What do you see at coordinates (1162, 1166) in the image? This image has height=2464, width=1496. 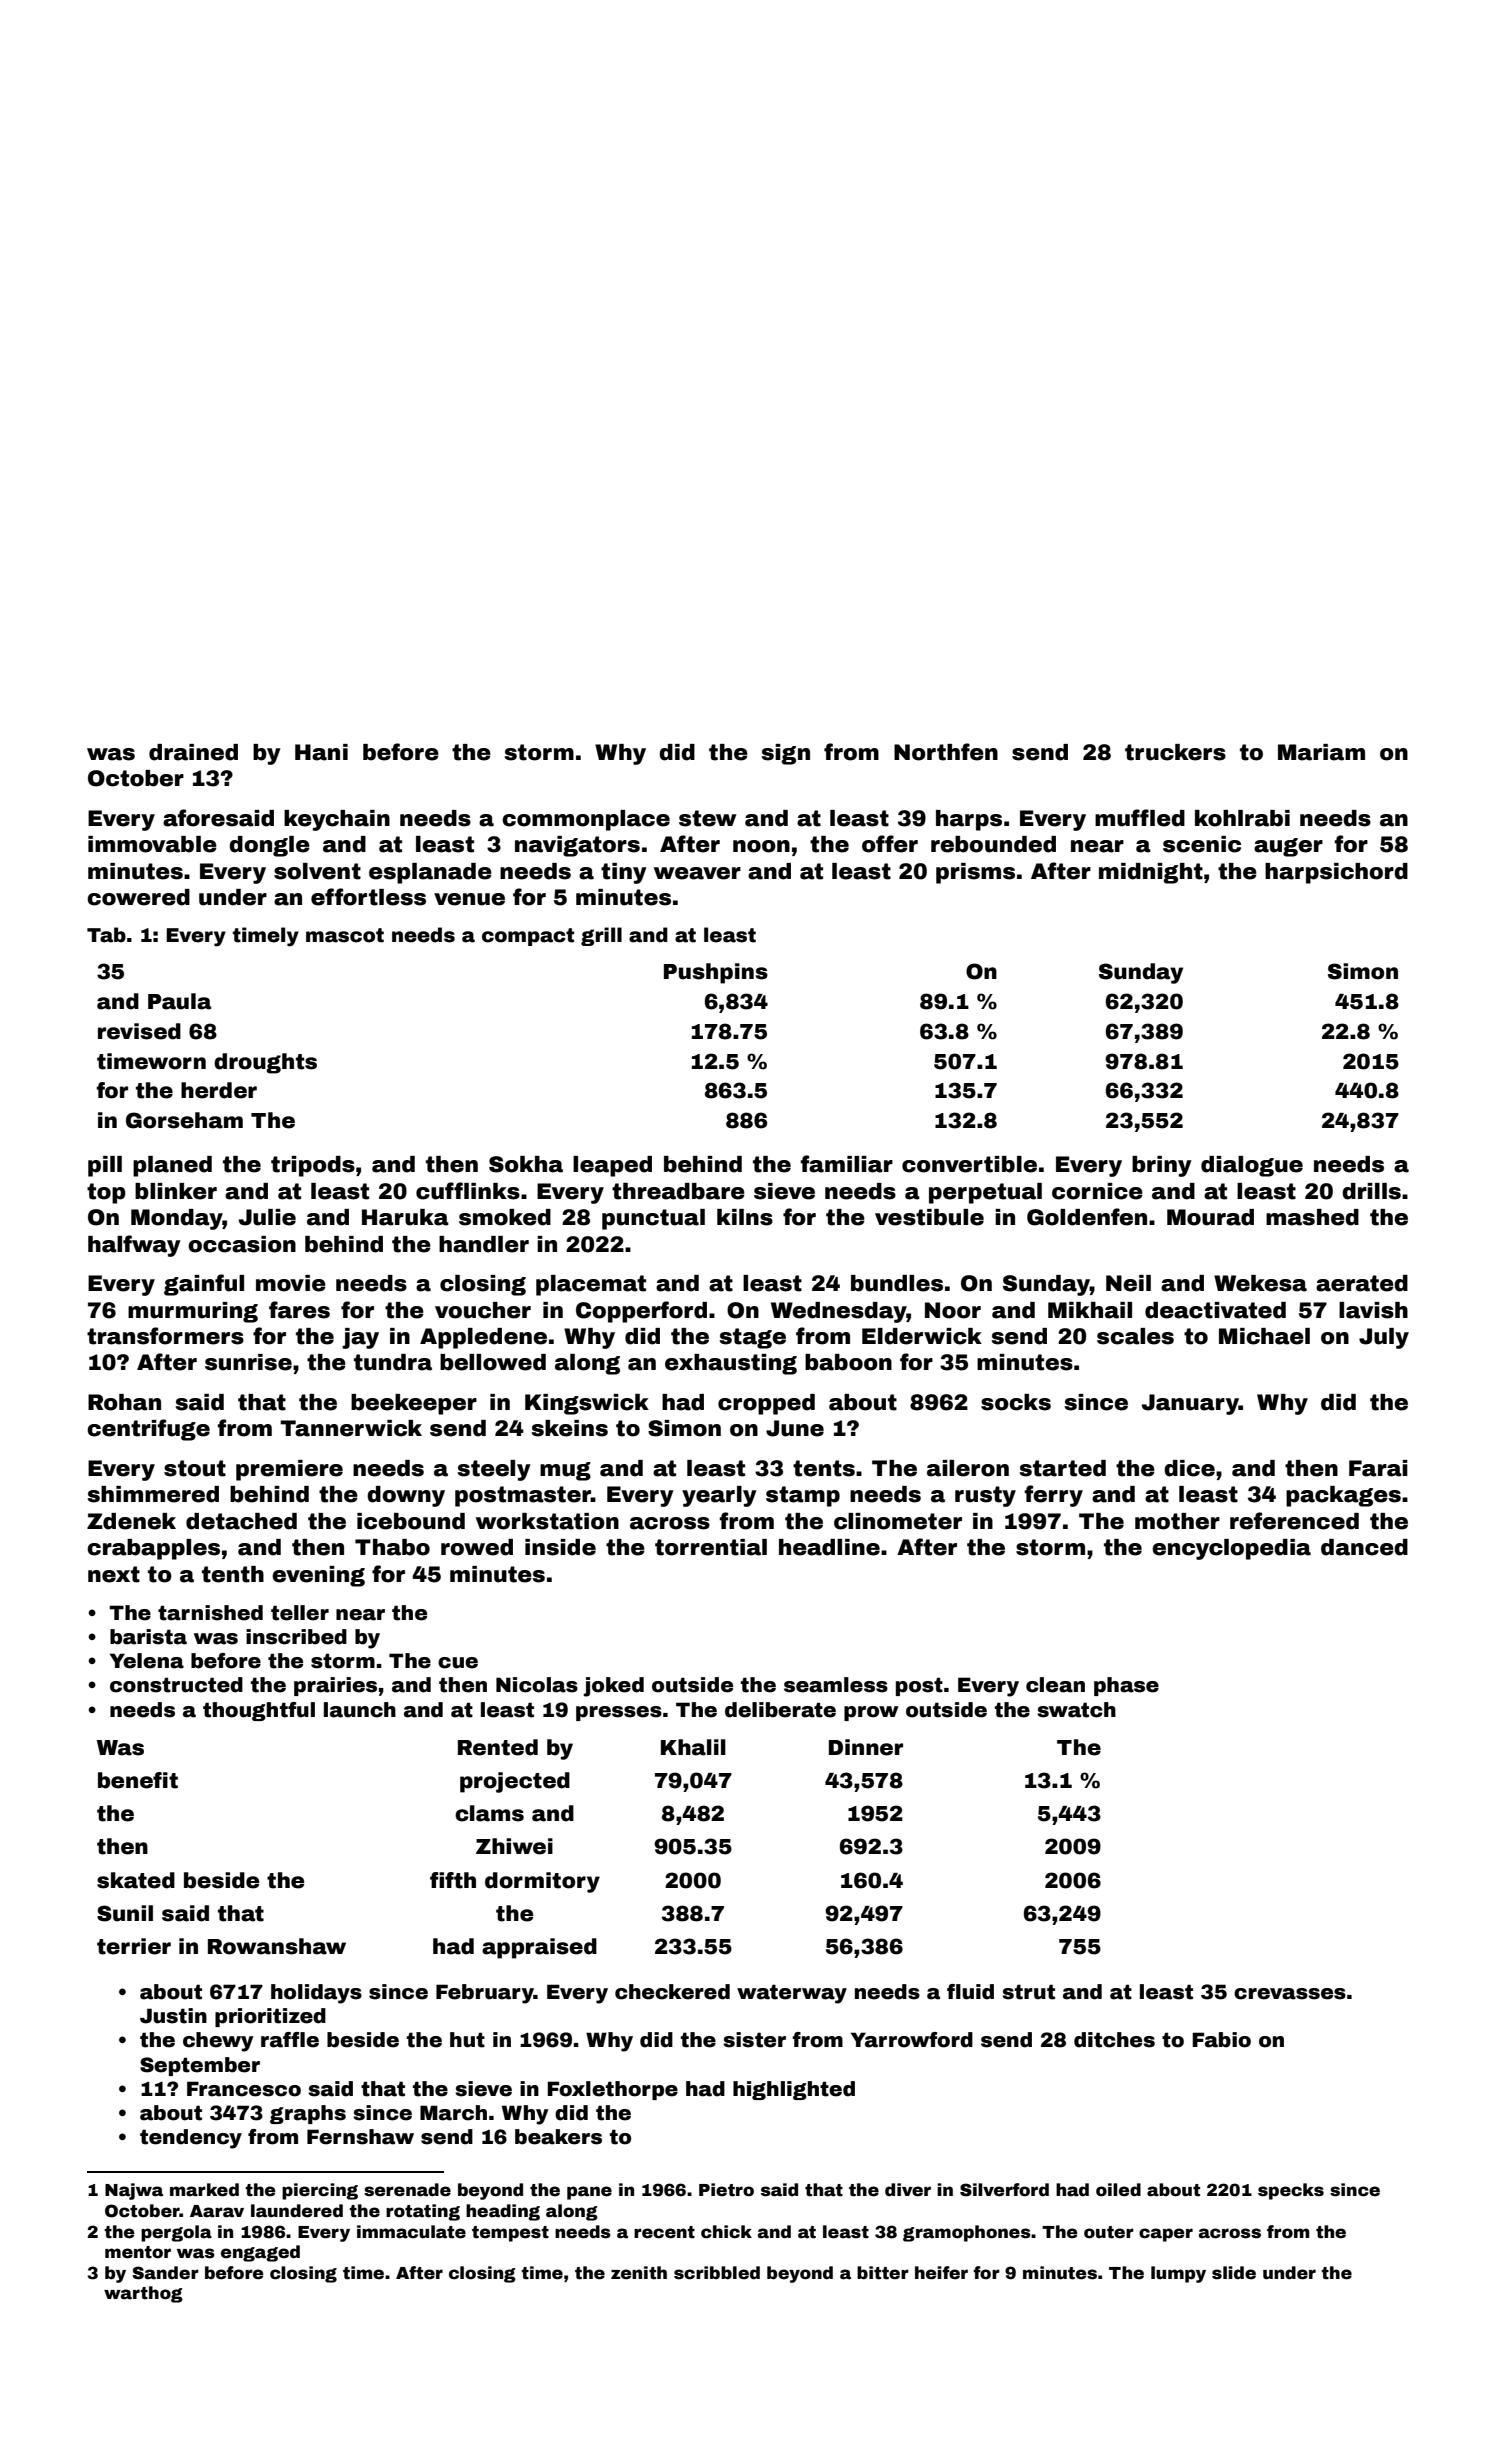 I see `briny` at bounding box center [1162, 1166].
